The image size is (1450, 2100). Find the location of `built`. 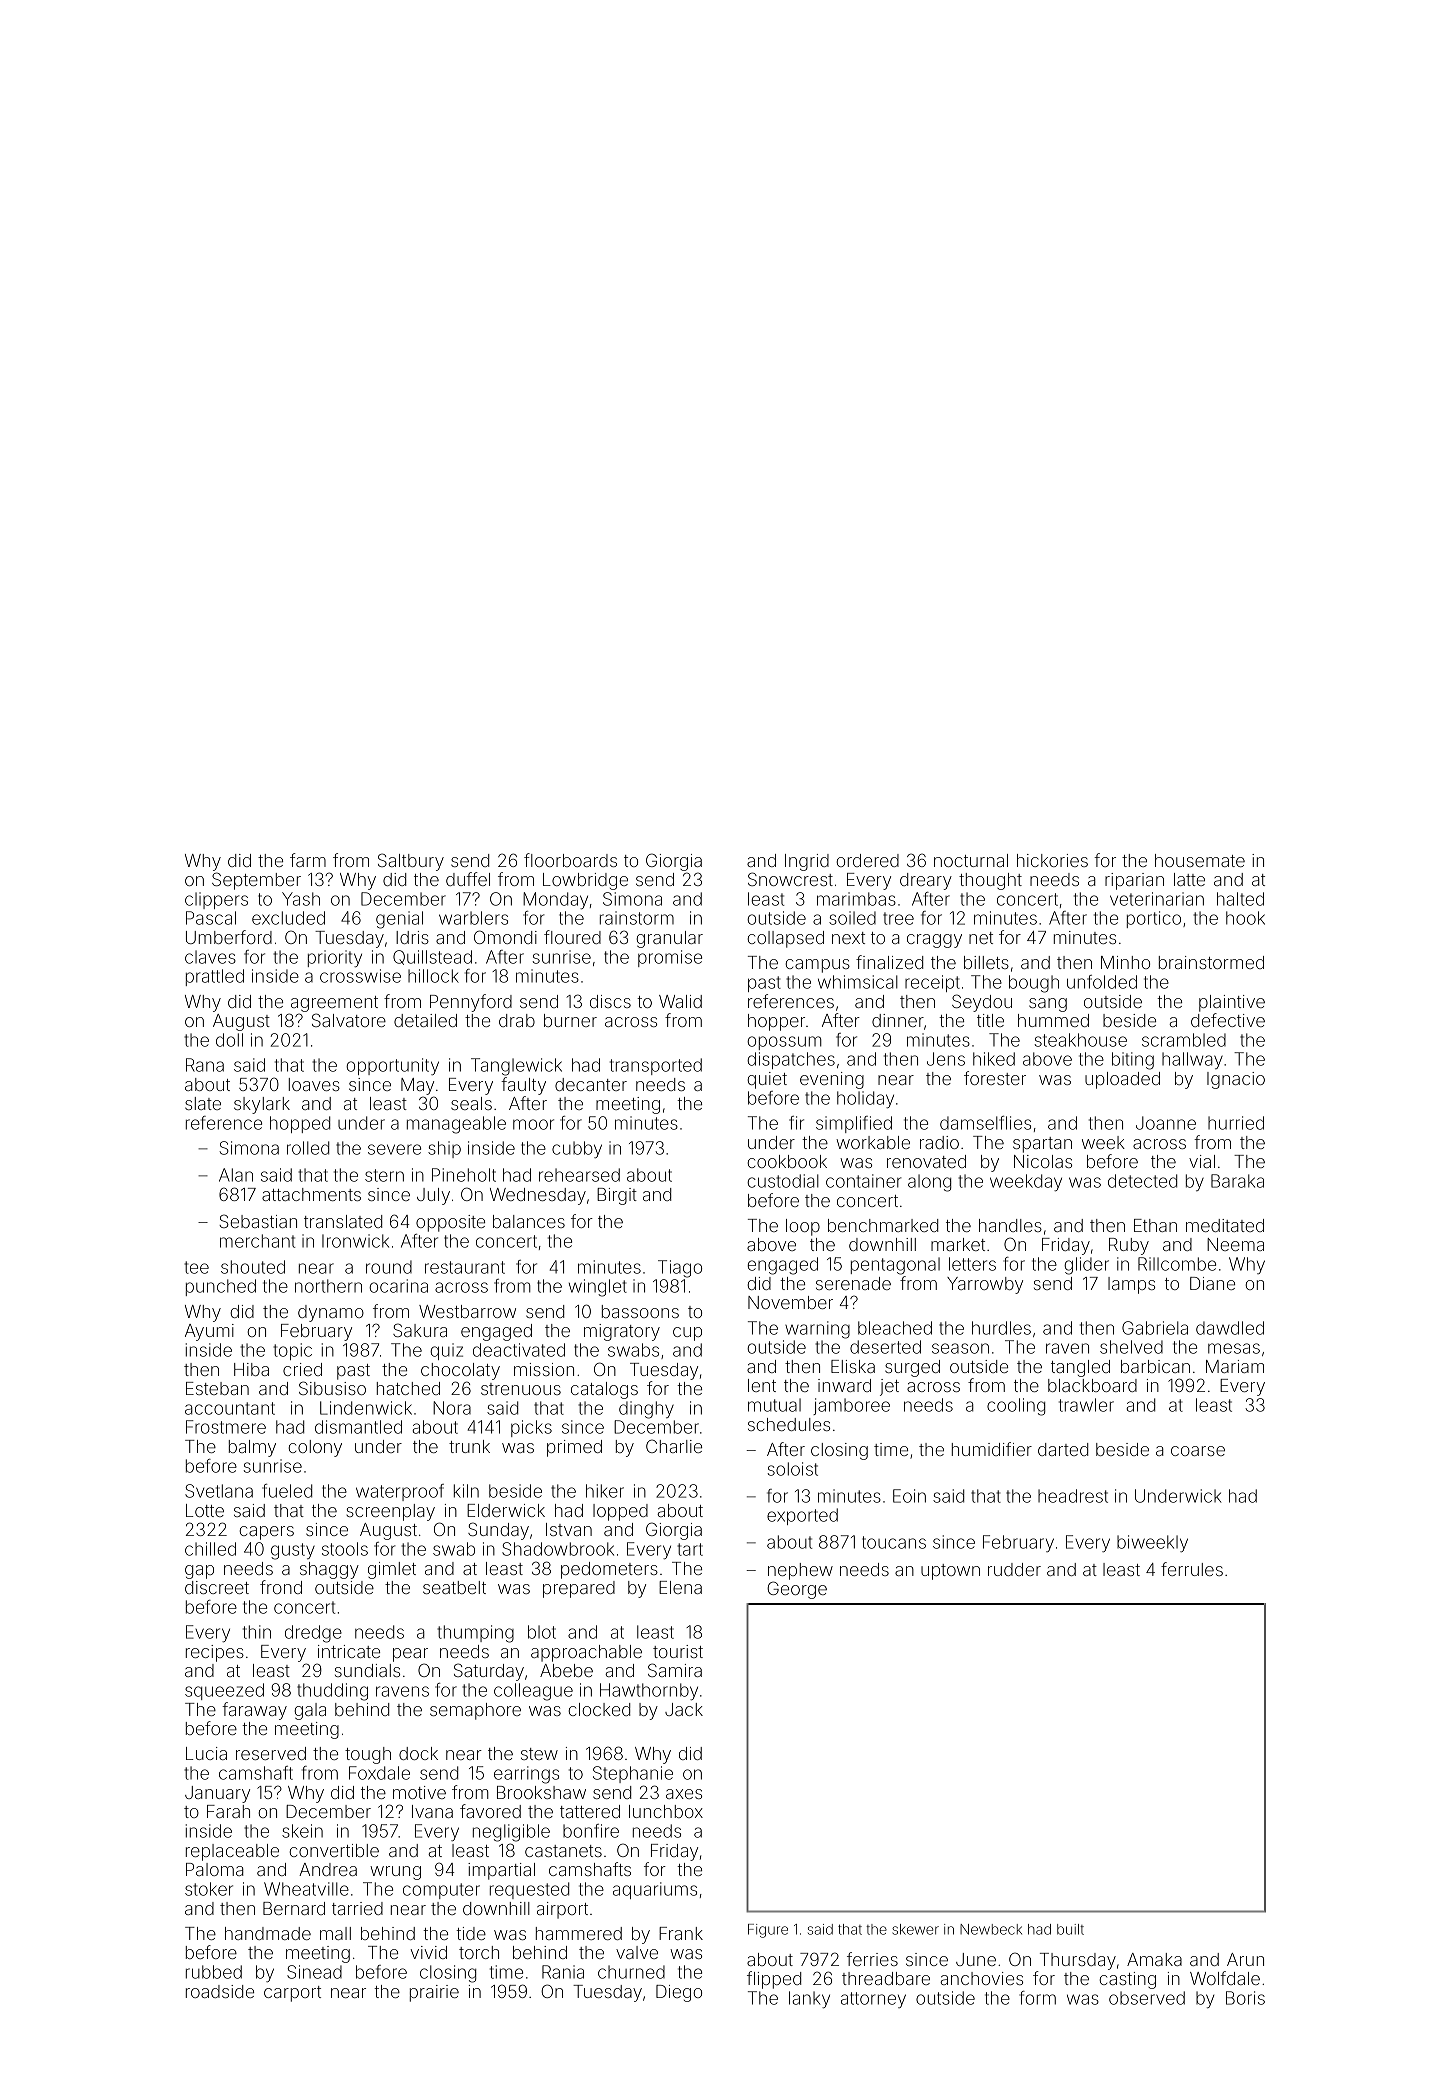

built is located at coordinates (1070, 1929).
